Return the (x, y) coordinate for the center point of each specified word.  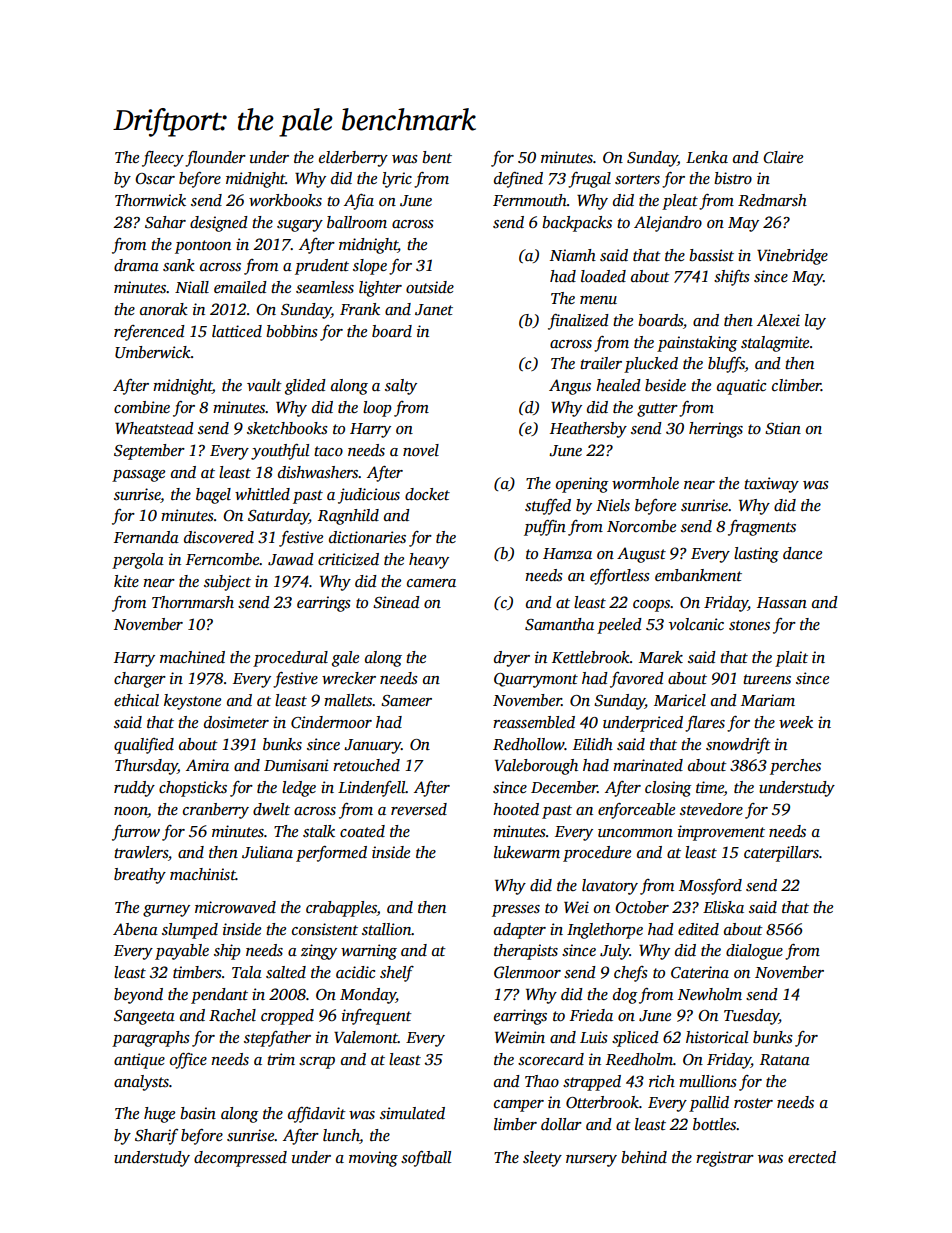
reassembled (534, 722)
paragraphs (151, 1039)
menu (598, 300)
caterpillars (781, 854)
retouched (366, 765)
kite (126, 581)
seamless (325, 287)
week (796, 722)
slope (370, 267)
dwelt (271, 809)
